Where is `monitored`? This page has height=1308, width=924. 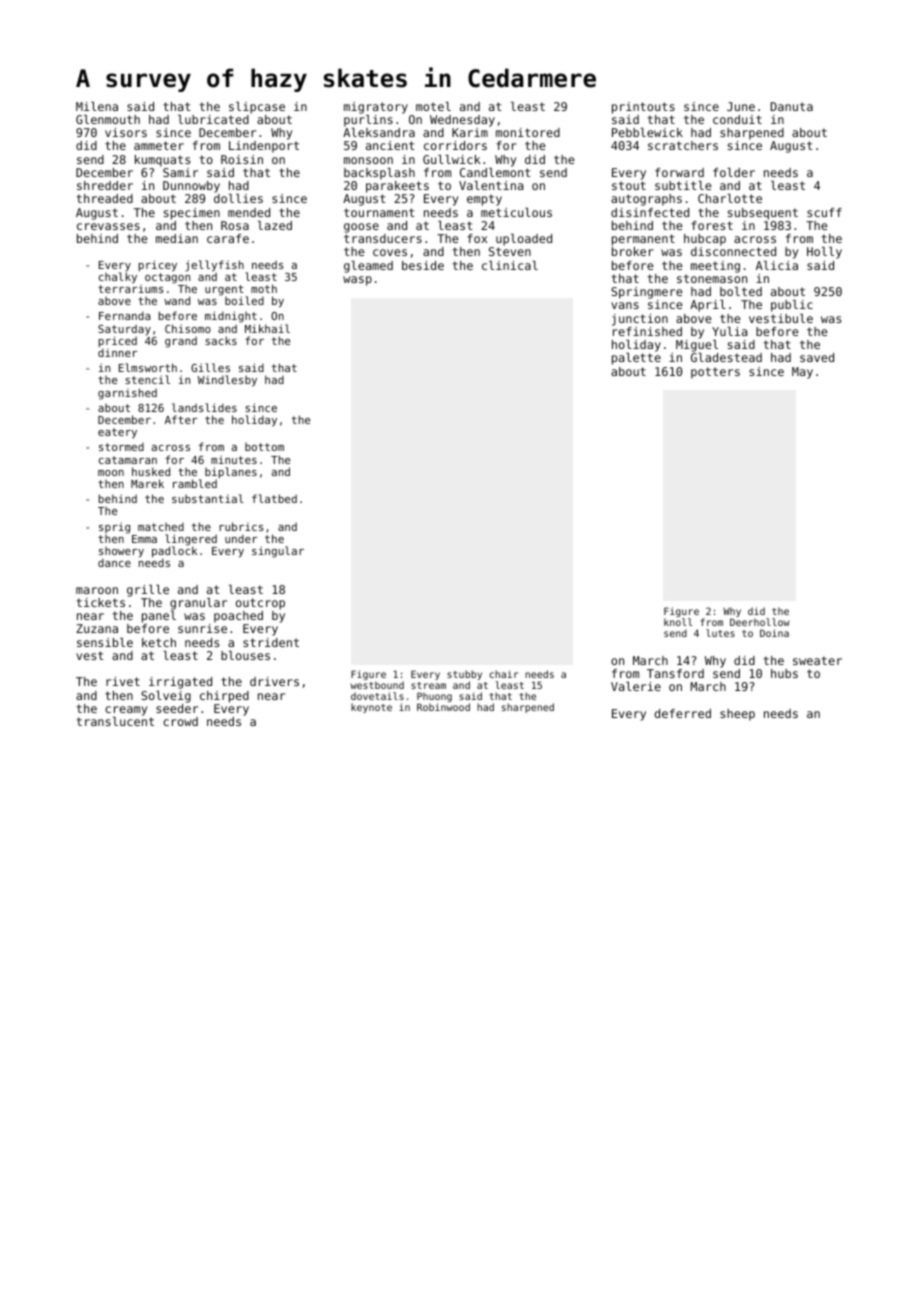
monitored is located at coordinates (528, 132).
